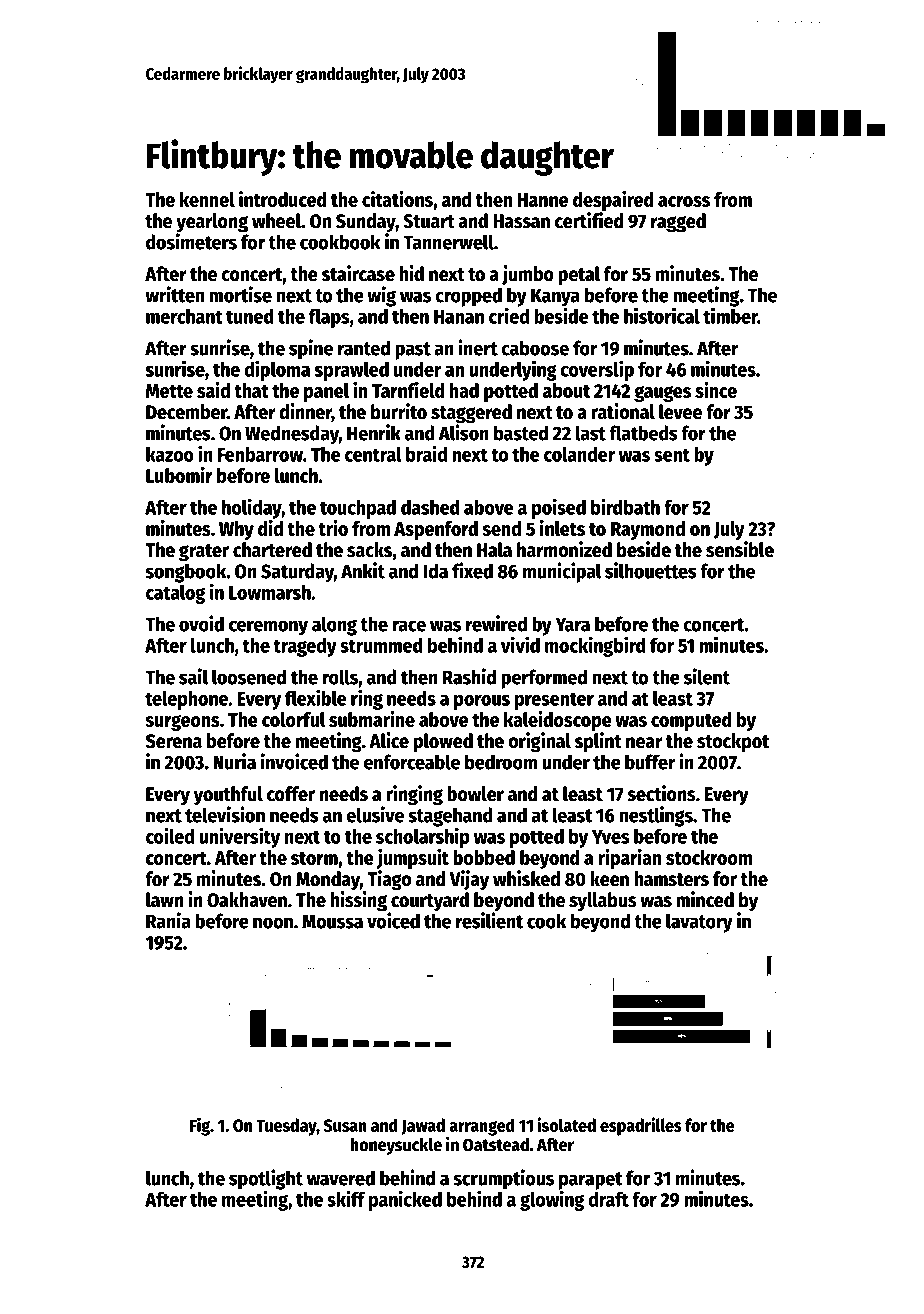 The image size is (924, 1314). I want to click on noon, so click(273, 923).
